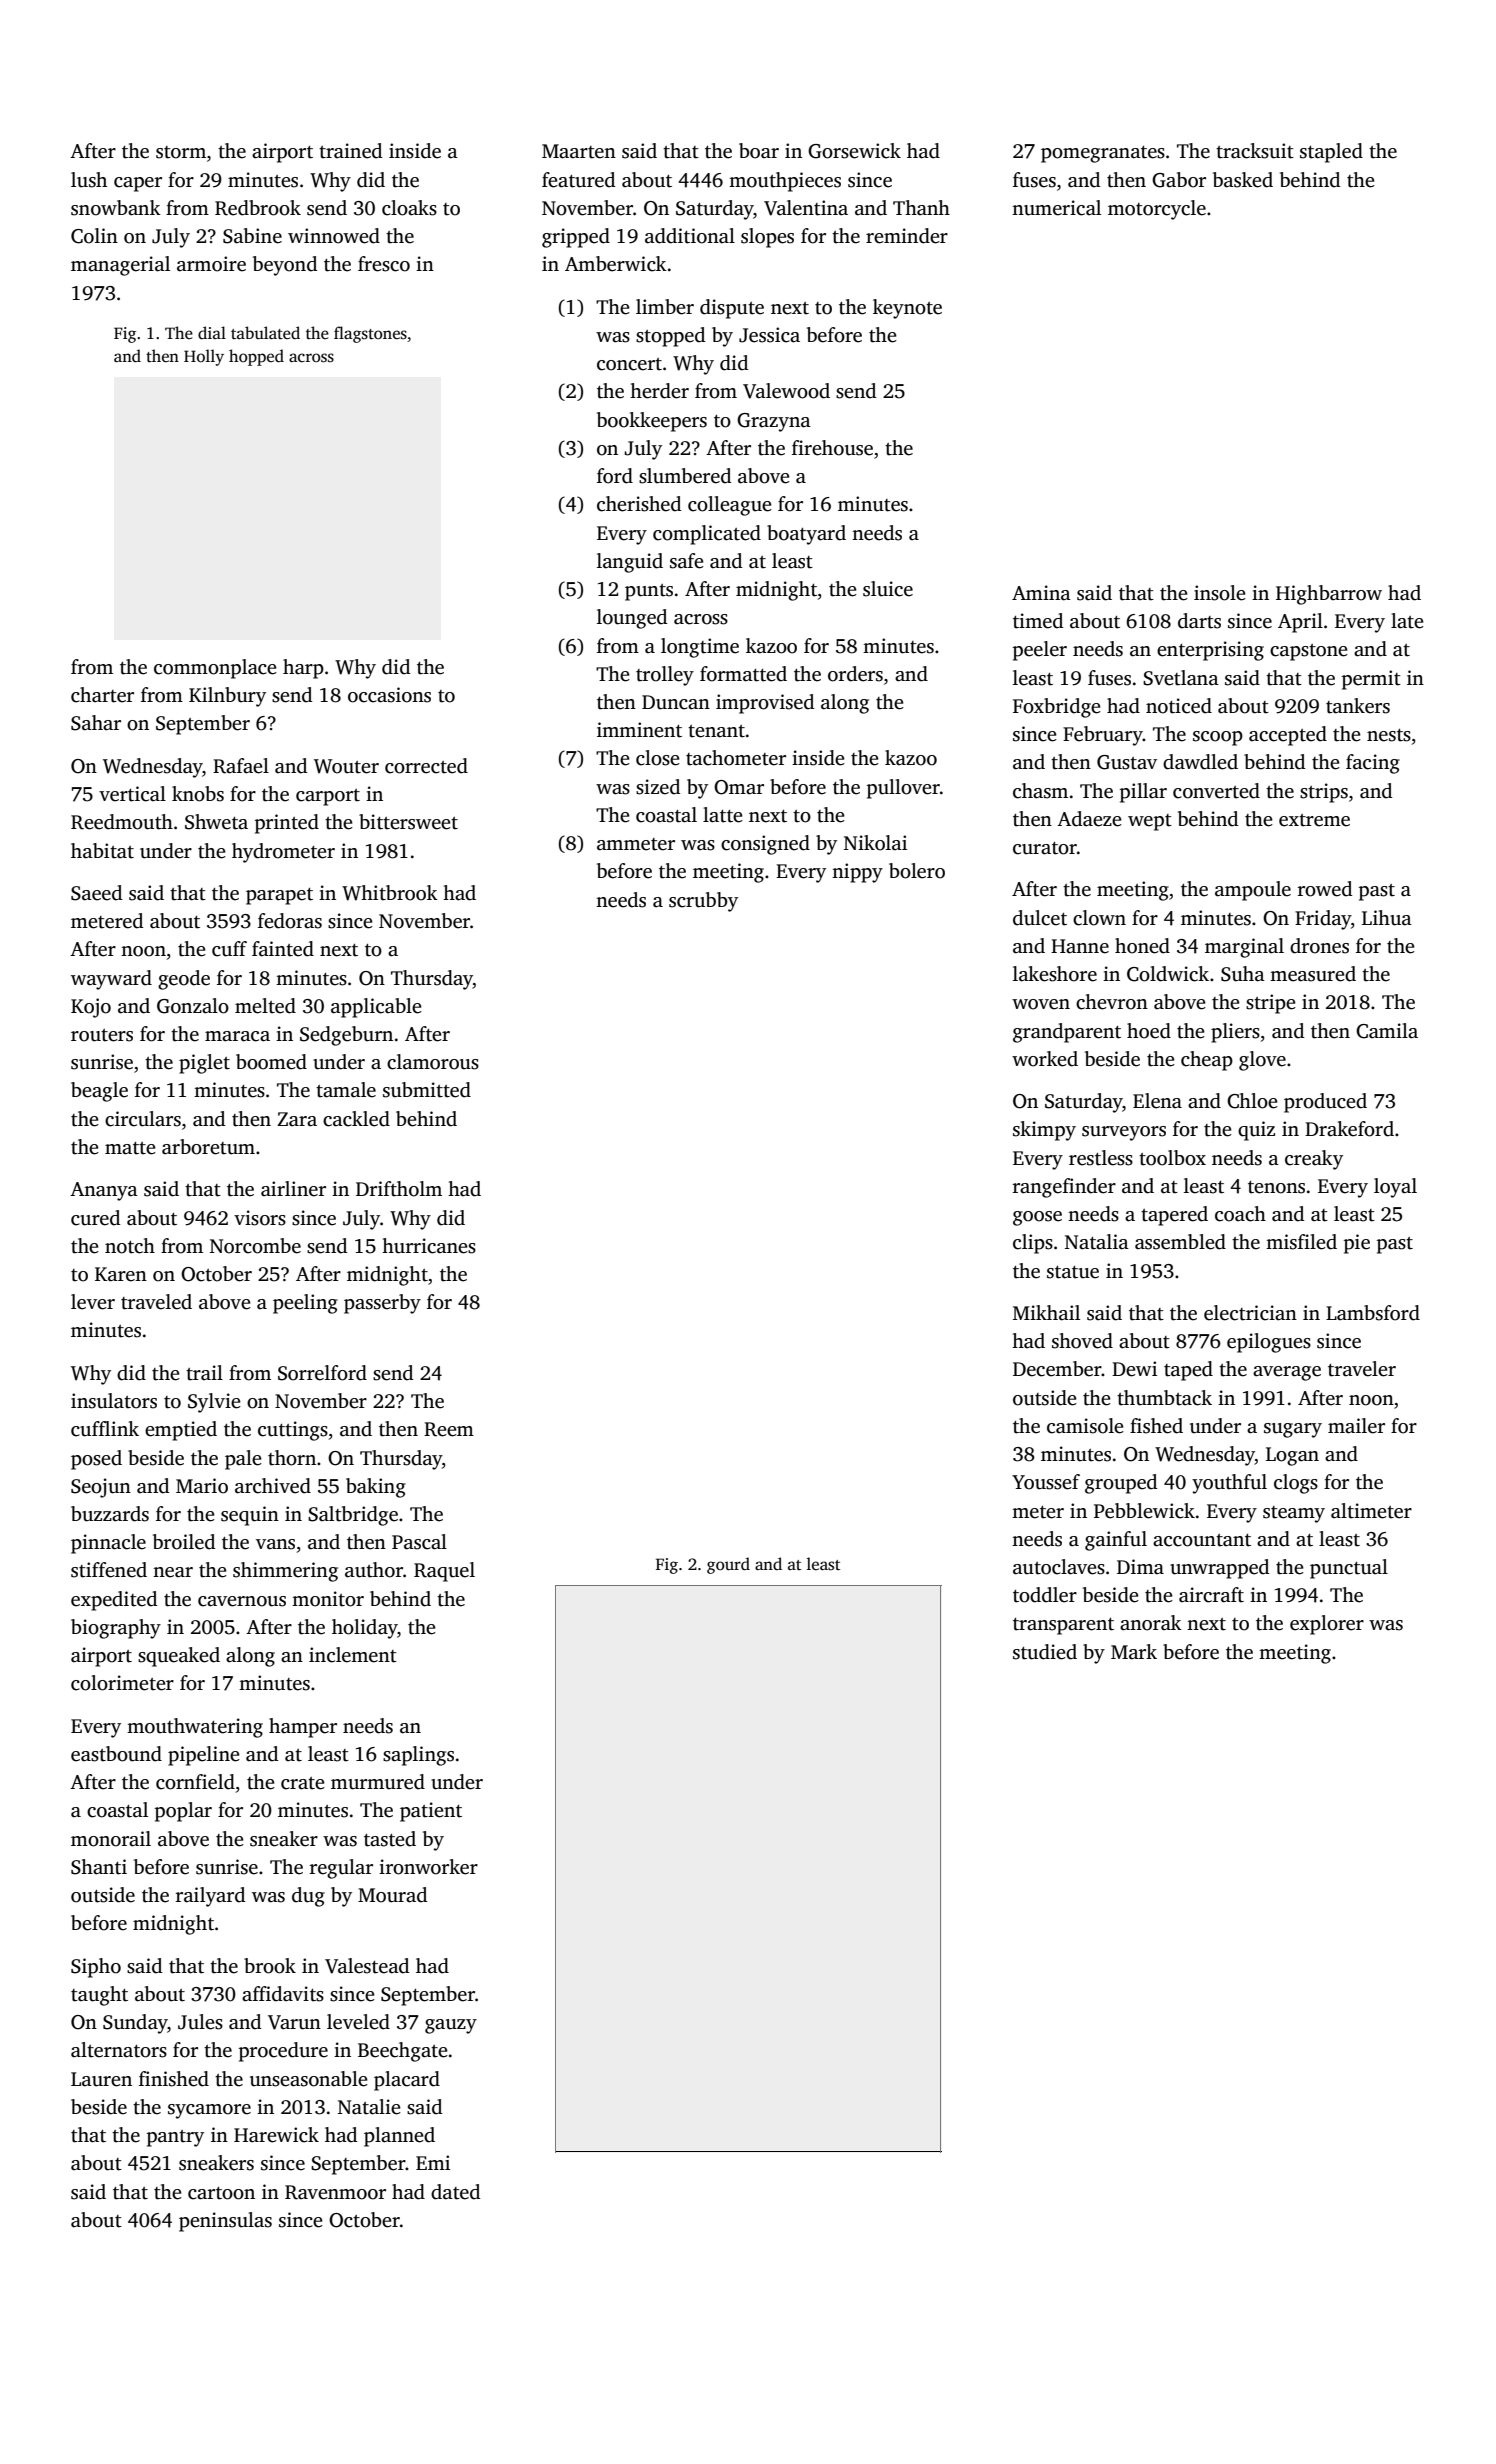 Image resolution: width=1496 pixels, height=2464 pixels. I want to click on Valestead, so click(367, 1966).
